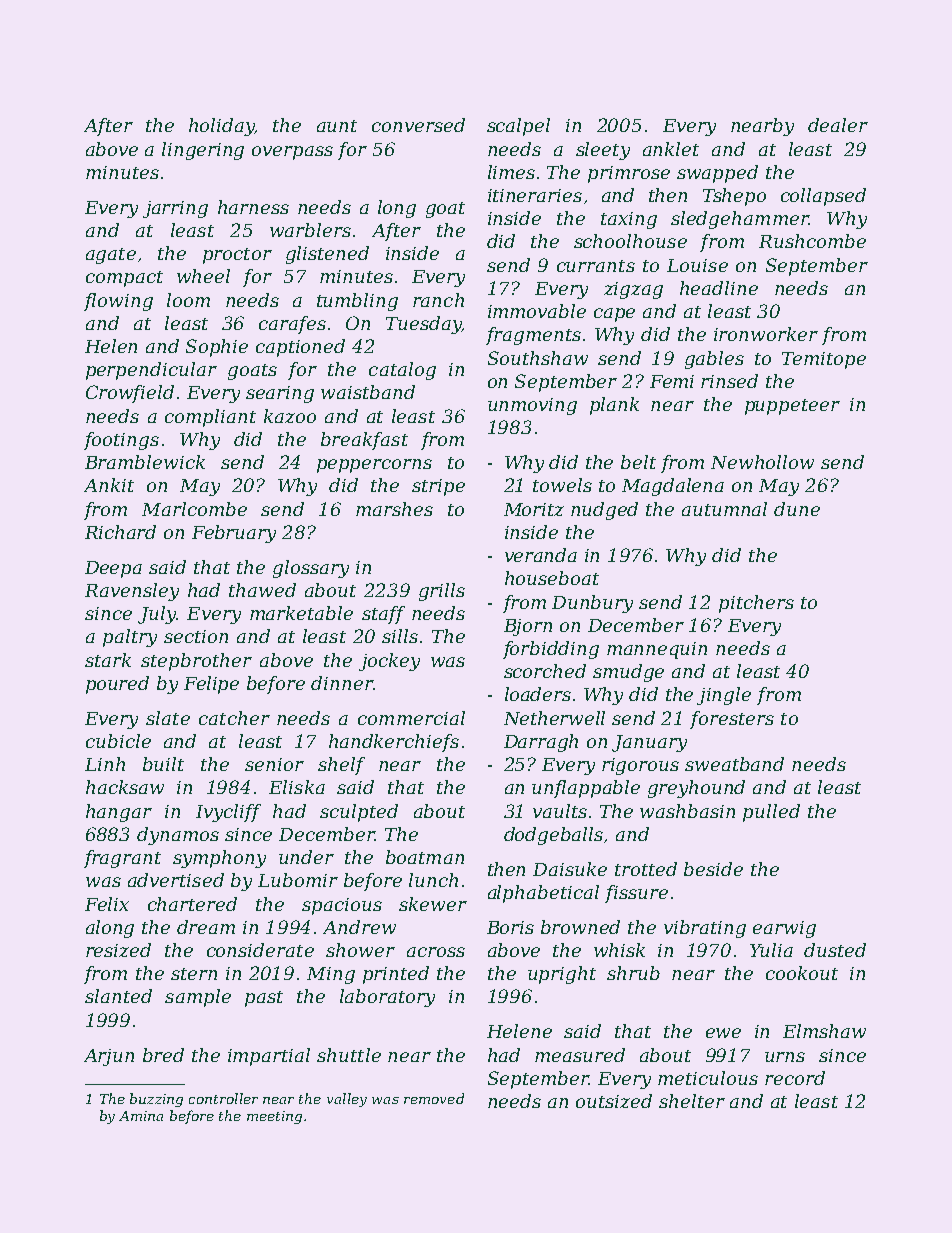 This screenshot has height=1233, width=952. What do you see at coordinates (280, 394) in the screenshot?
I see `searing` at bounding box center [280, 394].
